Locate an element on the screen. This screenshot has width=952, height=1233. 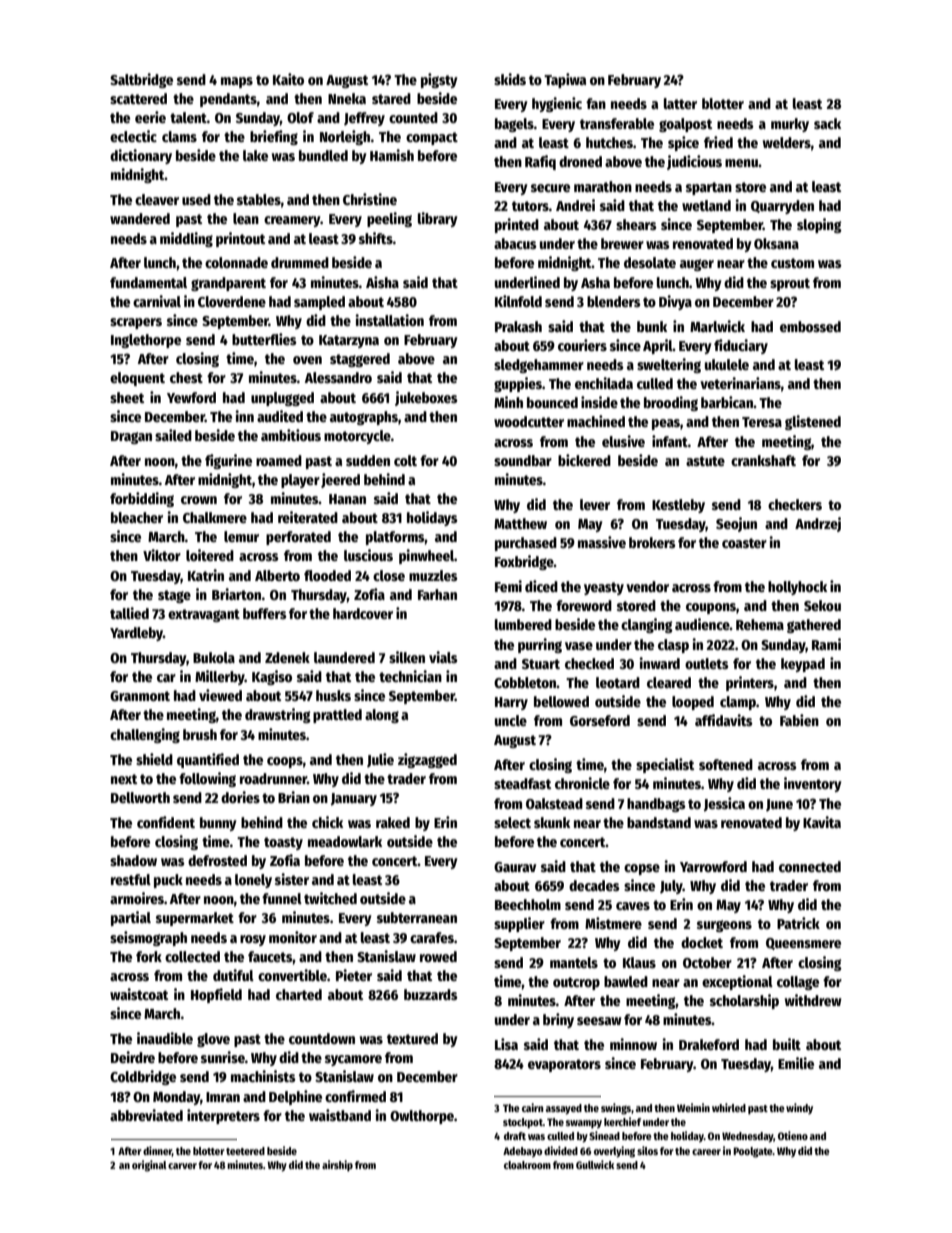
Chalkmere is located at coordinates (215, 517).
